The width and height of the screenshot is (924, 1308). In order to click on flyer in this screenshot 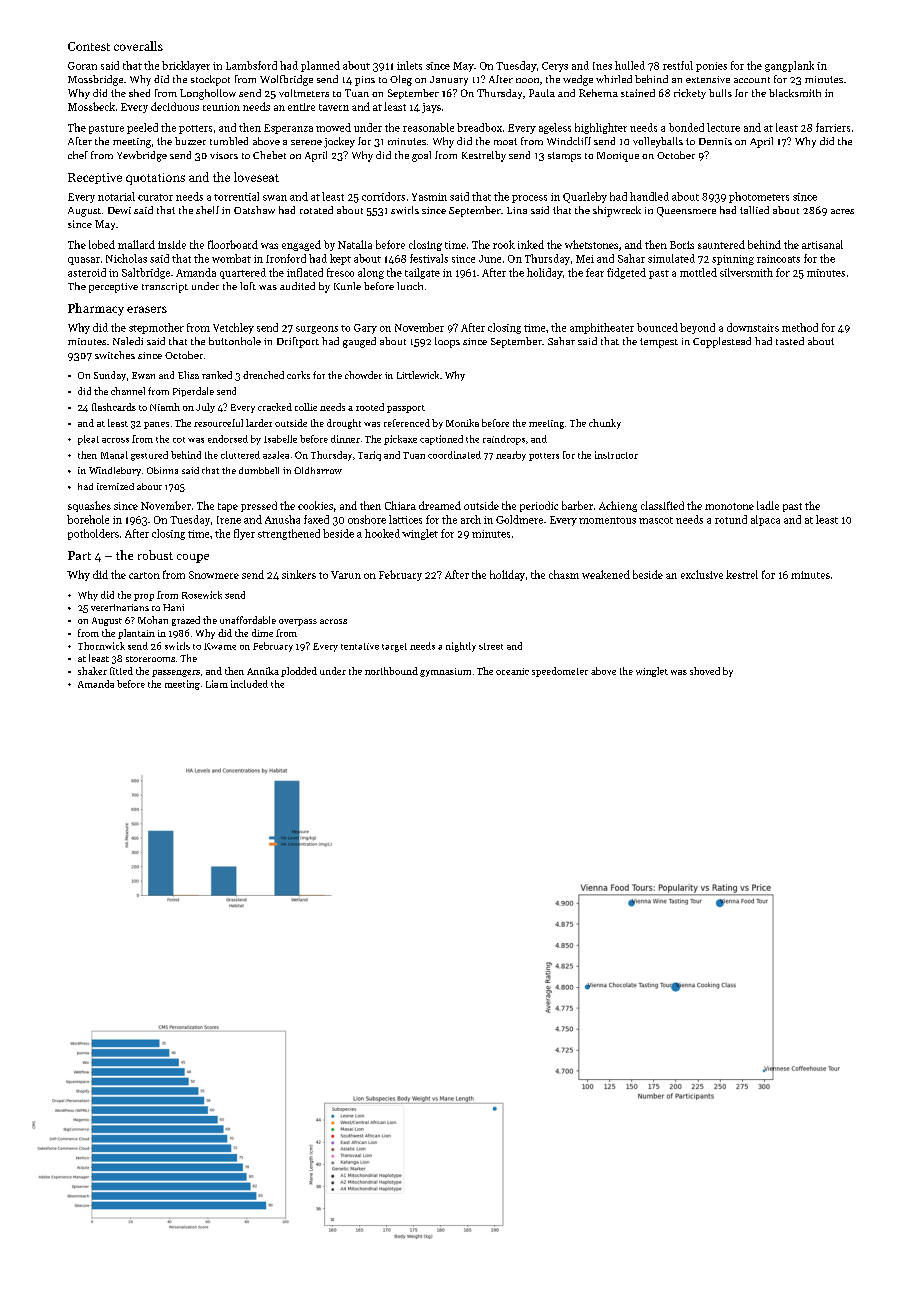, I will do `click(244, 534)`.
